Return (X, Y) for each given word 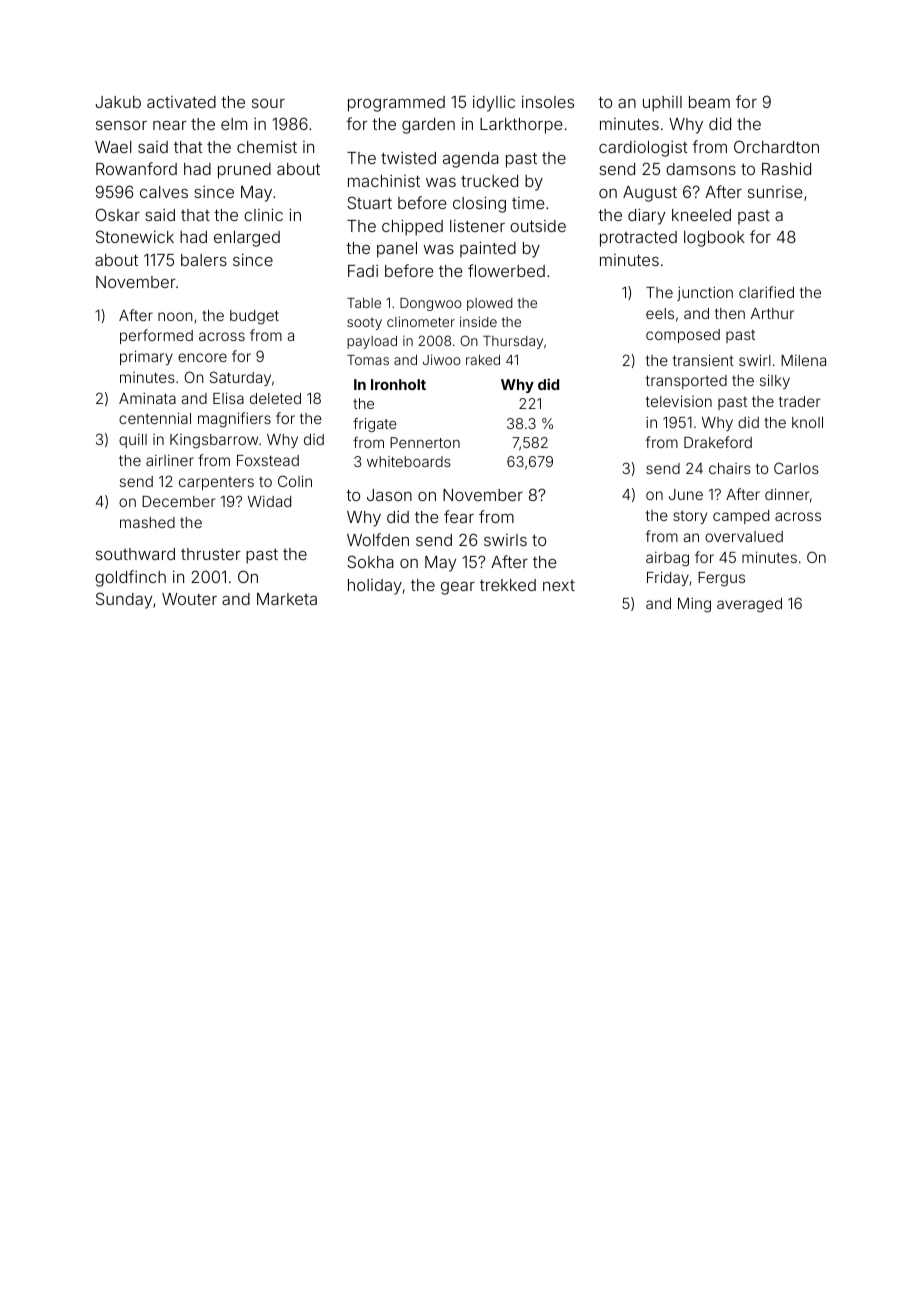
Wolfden (378, 539)
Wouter (189, 599)
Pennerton (425, 442)
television (679, 401)
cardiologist (643, 148)
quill (133, 441)
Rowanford (136, 168)
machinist (384, 181)
